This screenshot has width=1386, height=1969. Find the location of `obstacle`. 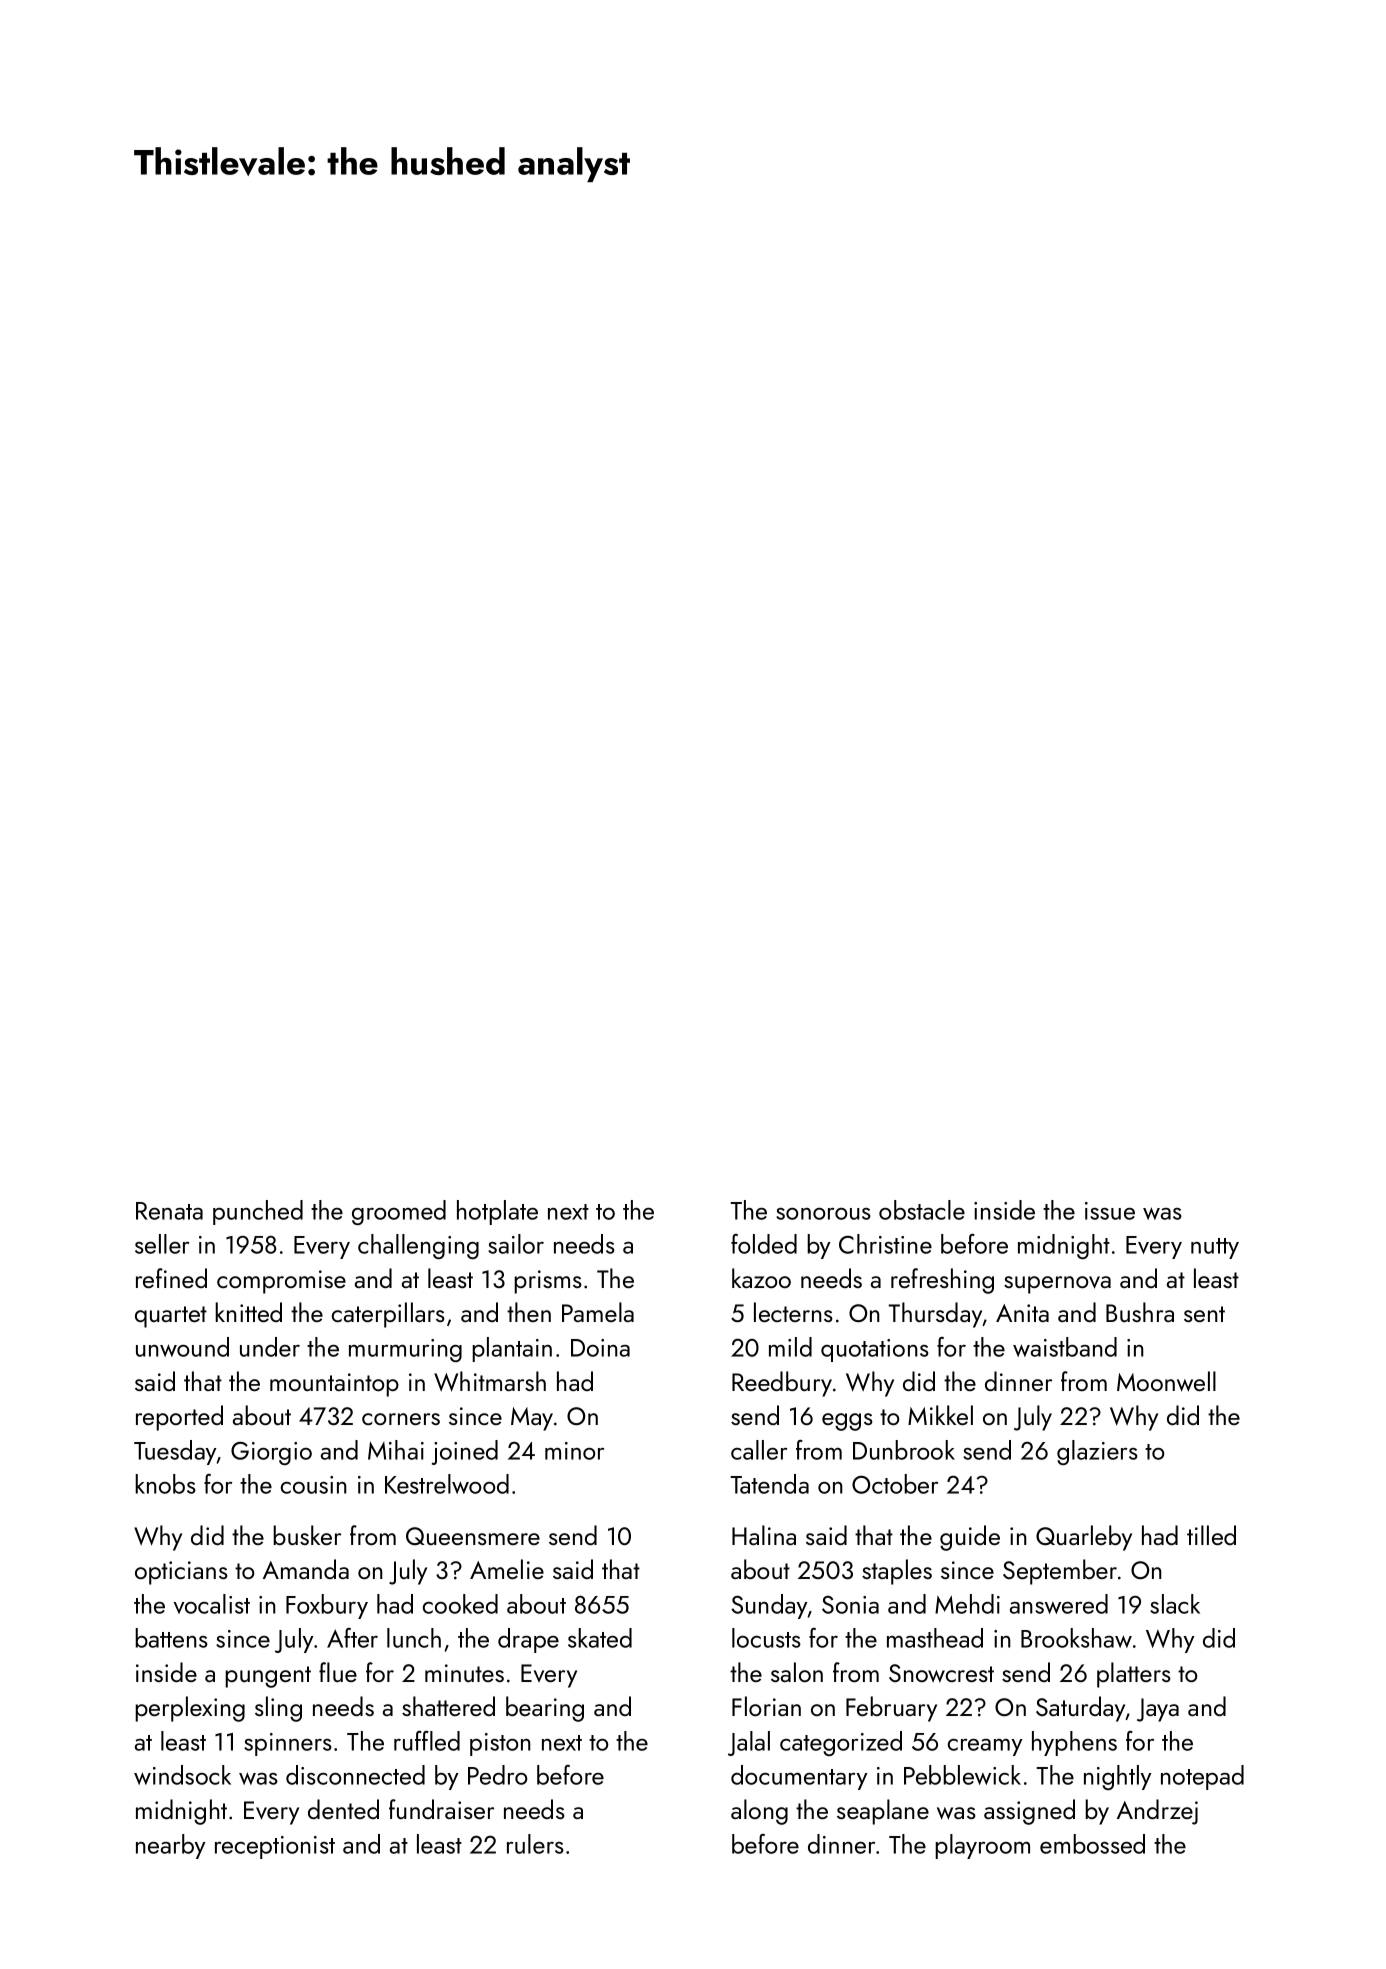

obstacle is located at coordinates (922, 1210).
